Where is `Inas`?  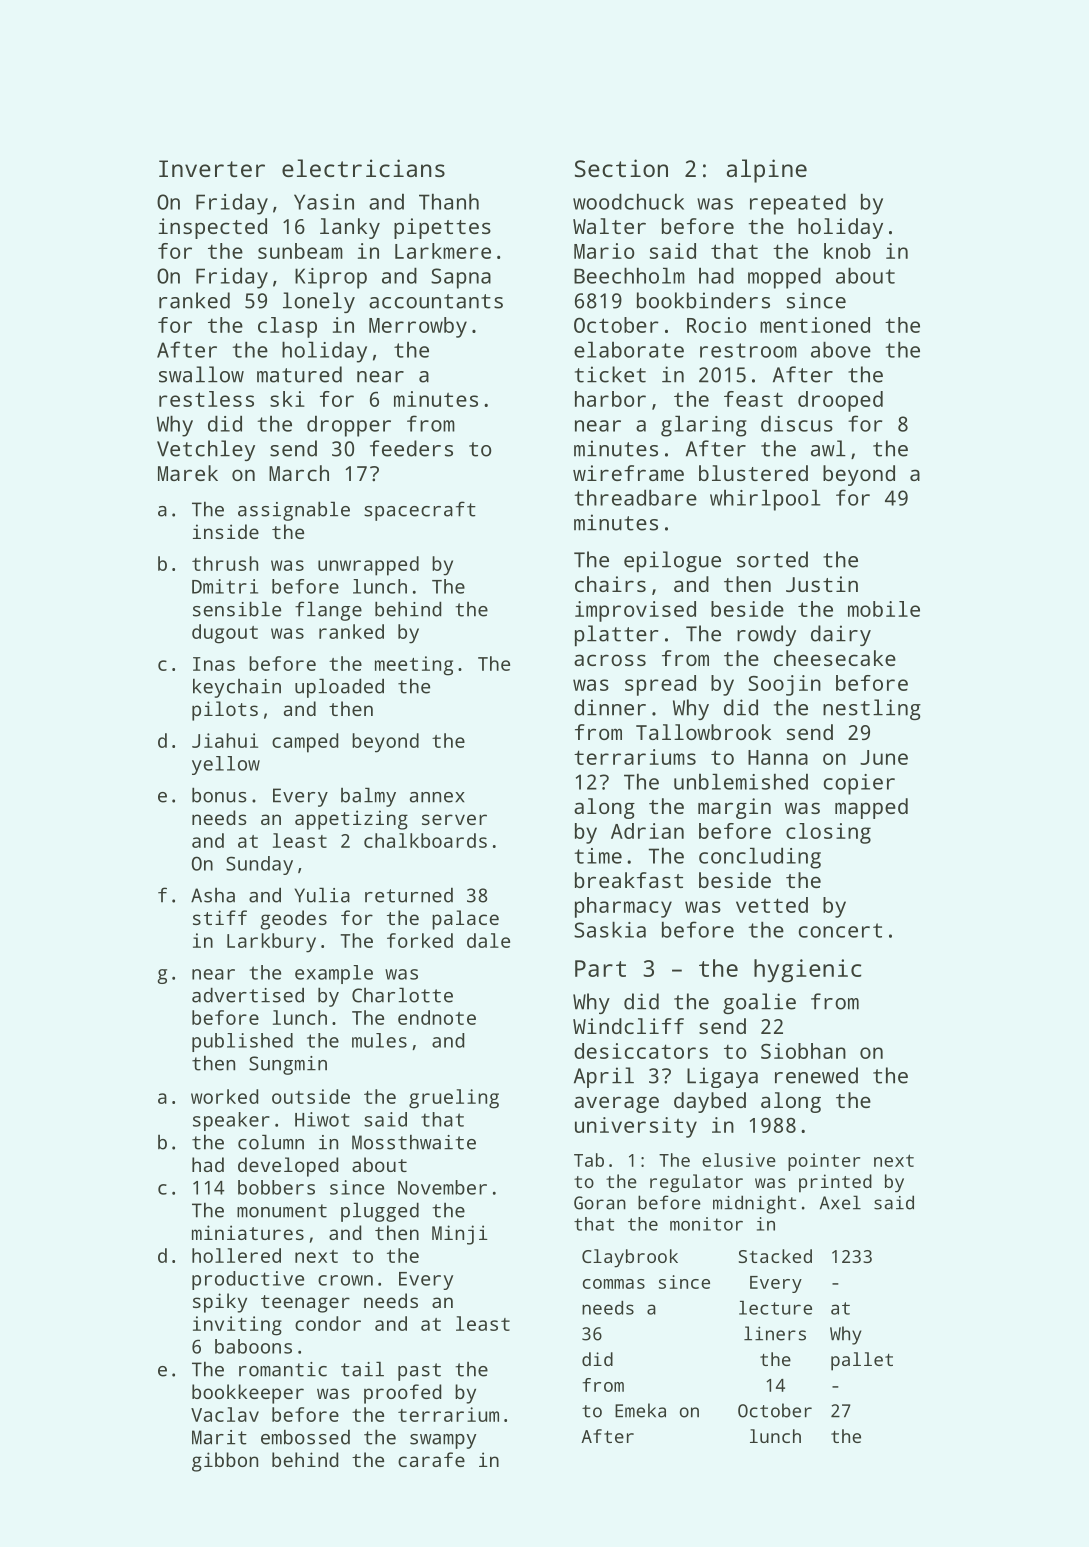 Inas is located at coordinates (214, 664).
